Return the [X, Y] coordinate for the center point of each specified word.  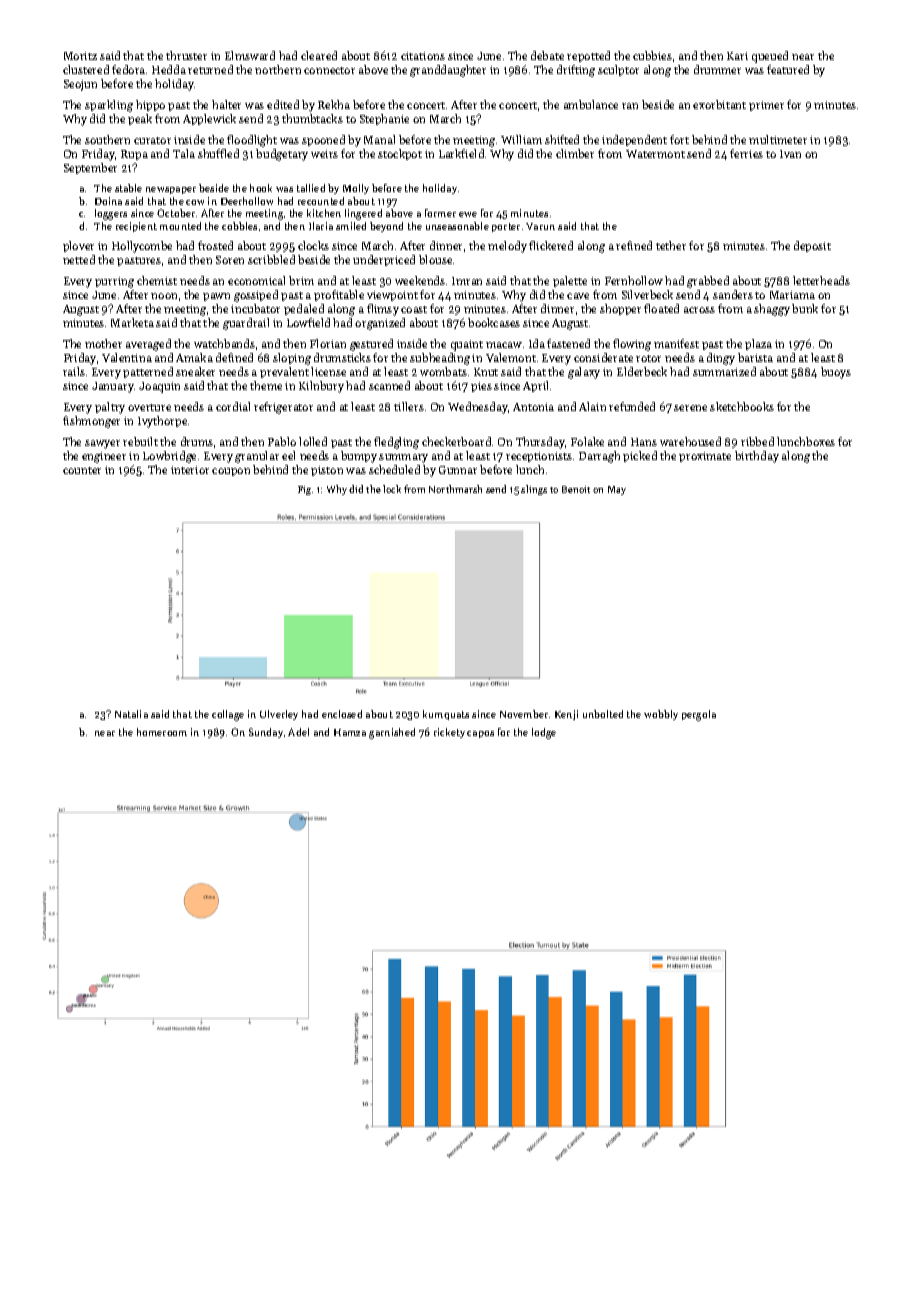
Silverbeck [647, 294]
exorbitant [719, 104]
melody [507, 247]
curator [152, 140]
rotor [648, 358]
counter [82, 470]
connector [329, 70]
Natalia [131, 714]
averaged [148, 345]
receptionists [539, 457]
